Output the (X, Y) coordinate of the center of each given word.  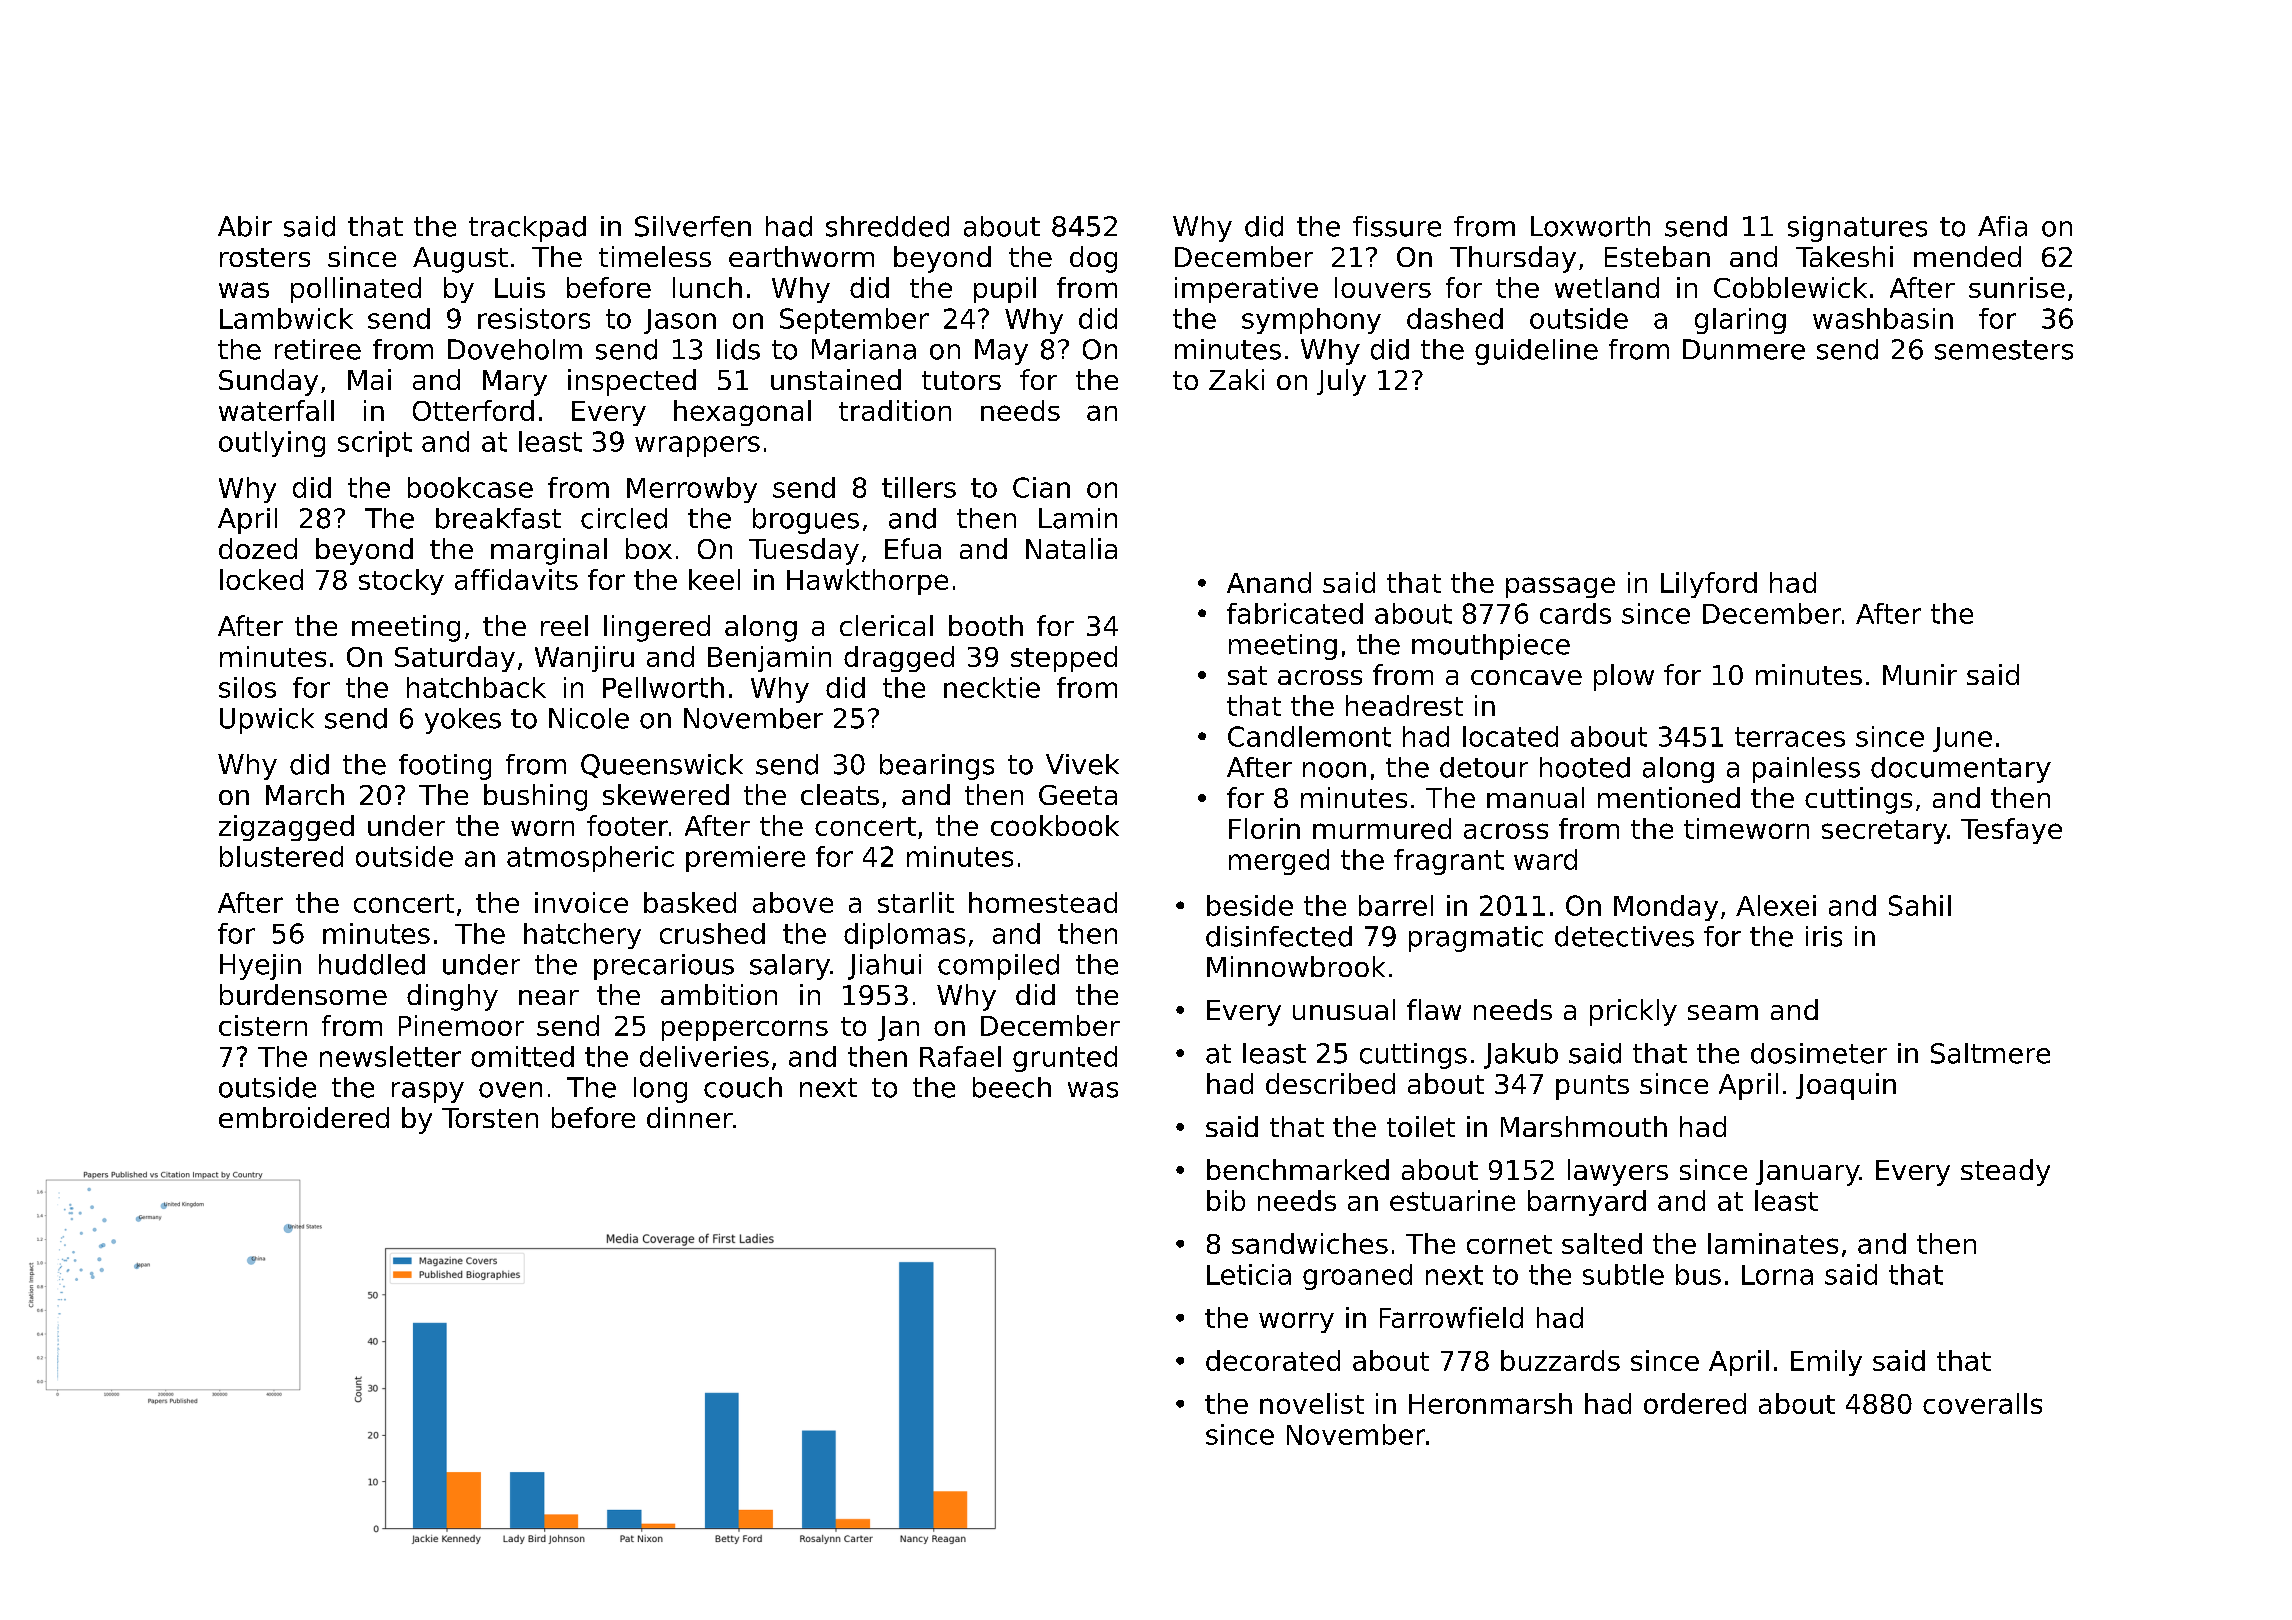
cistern (263, 1025)
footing (445, 767)
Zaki (1236, 379)
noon (1334, 770)
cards (1575, 613)
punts (1592, 1087)
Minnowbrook (1296, 966)
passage (1560, 587)
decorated (1273, 1360)
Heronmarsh (1490, 1403)
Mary (515, 383)
